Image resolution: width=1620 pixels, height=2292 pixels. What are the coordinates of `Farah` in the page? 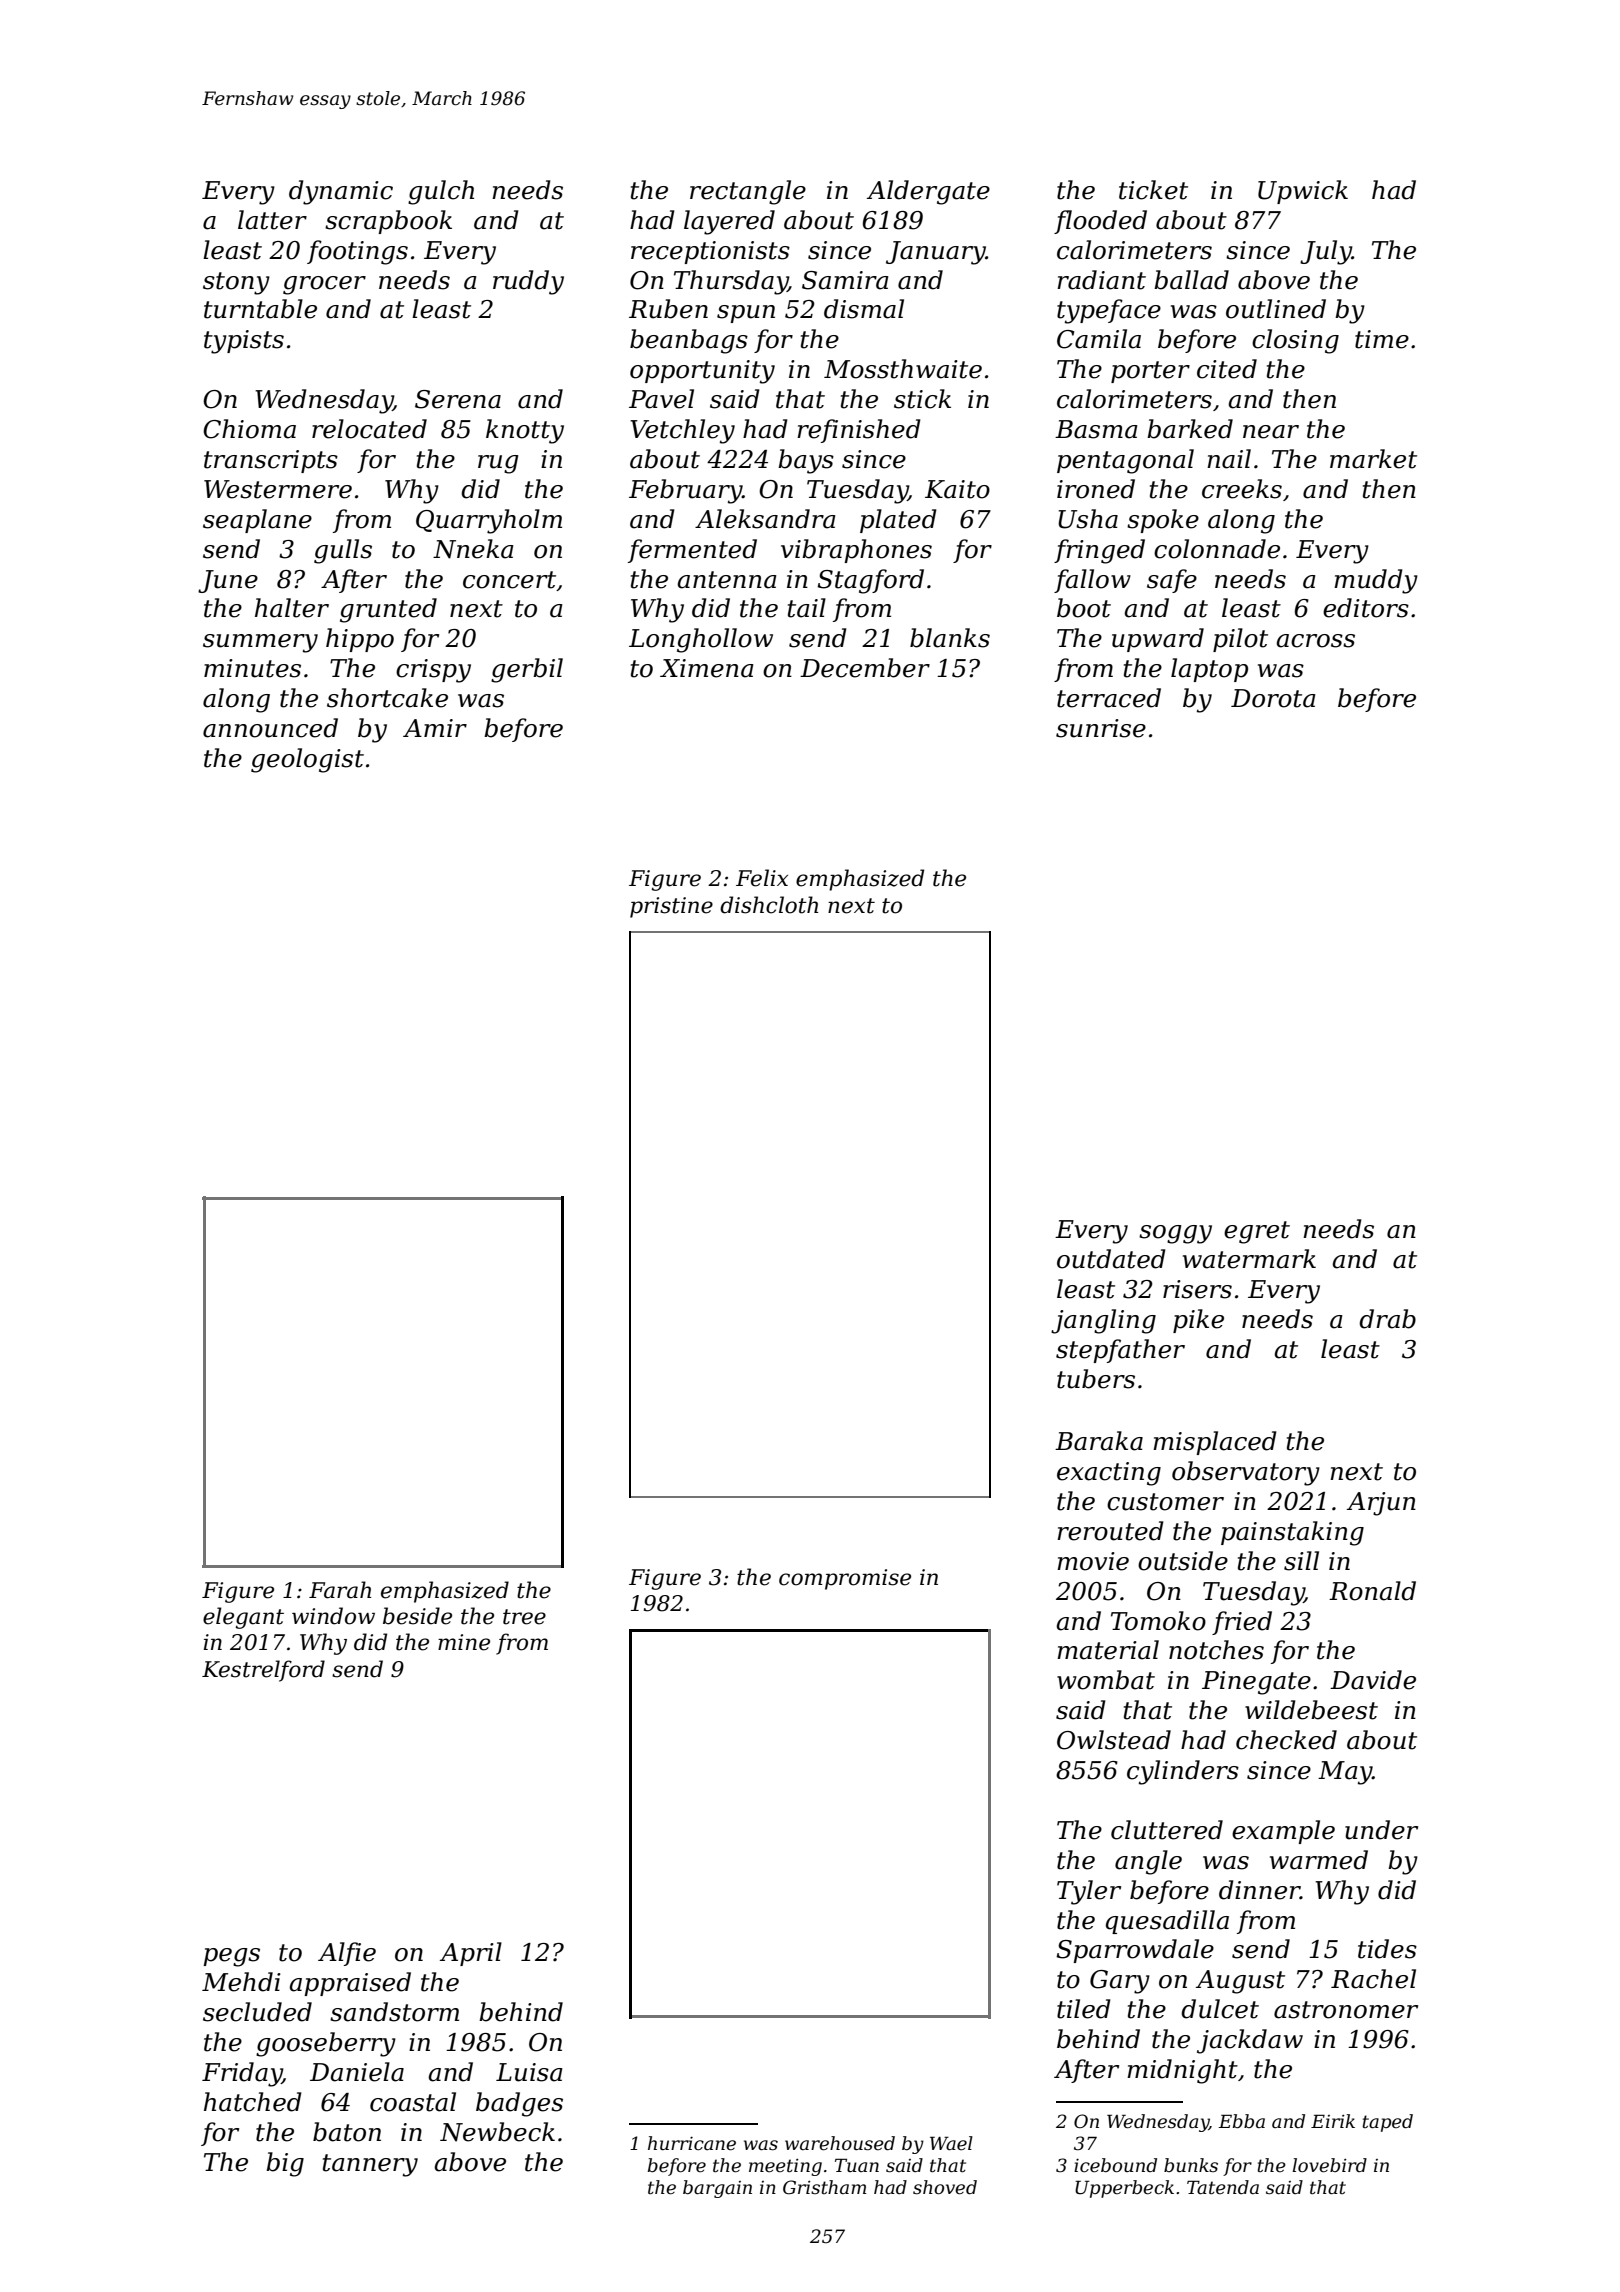 It's located at (340, 1590).
